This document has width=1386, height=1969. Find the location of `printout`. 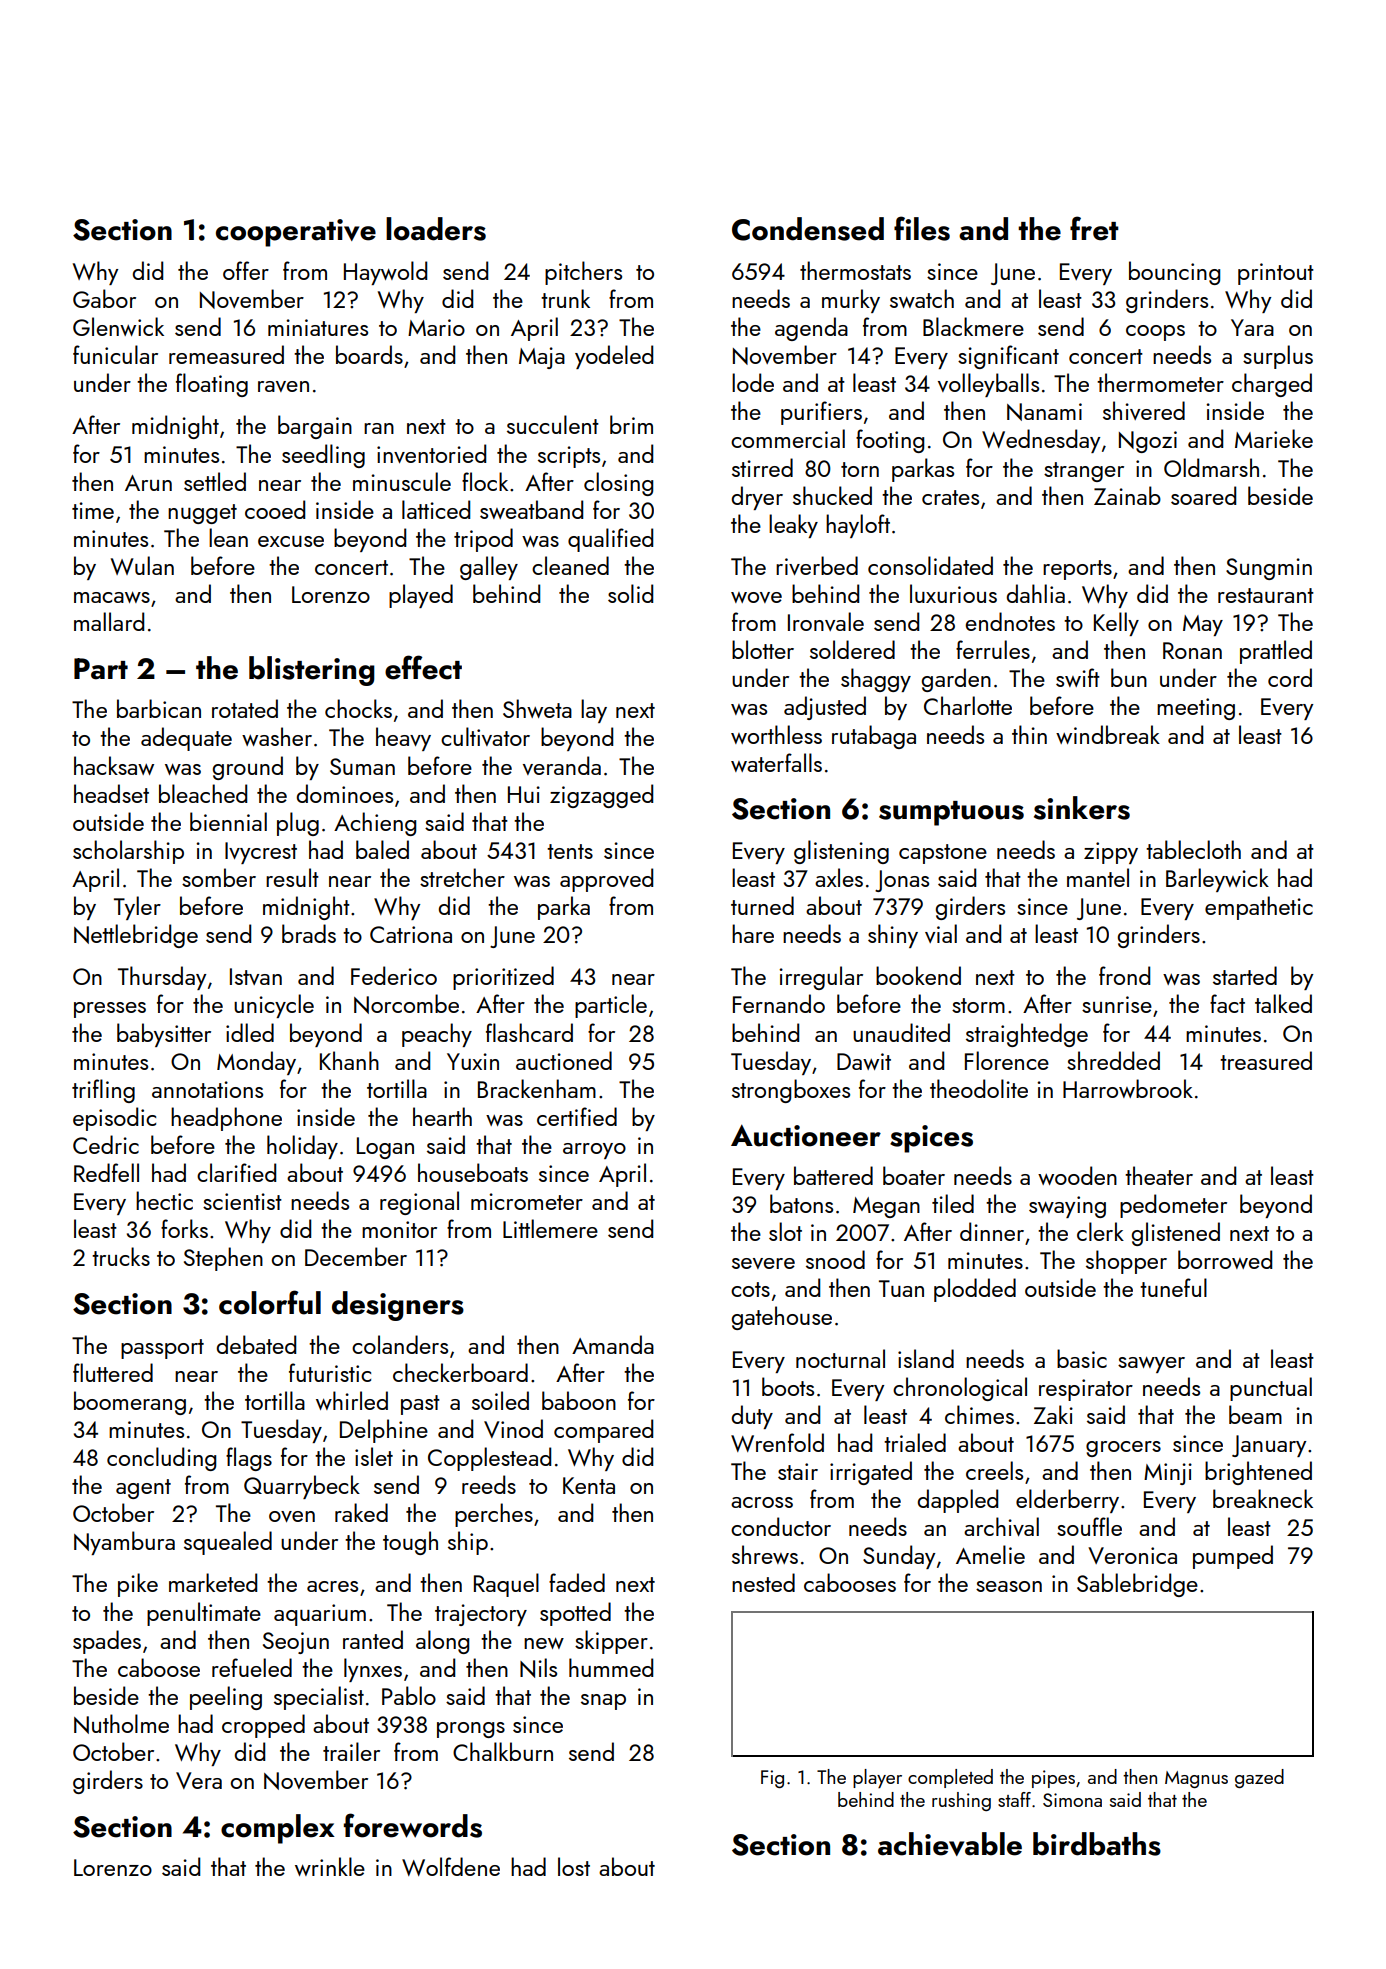

printout is located at coordinates (1276, 274).
